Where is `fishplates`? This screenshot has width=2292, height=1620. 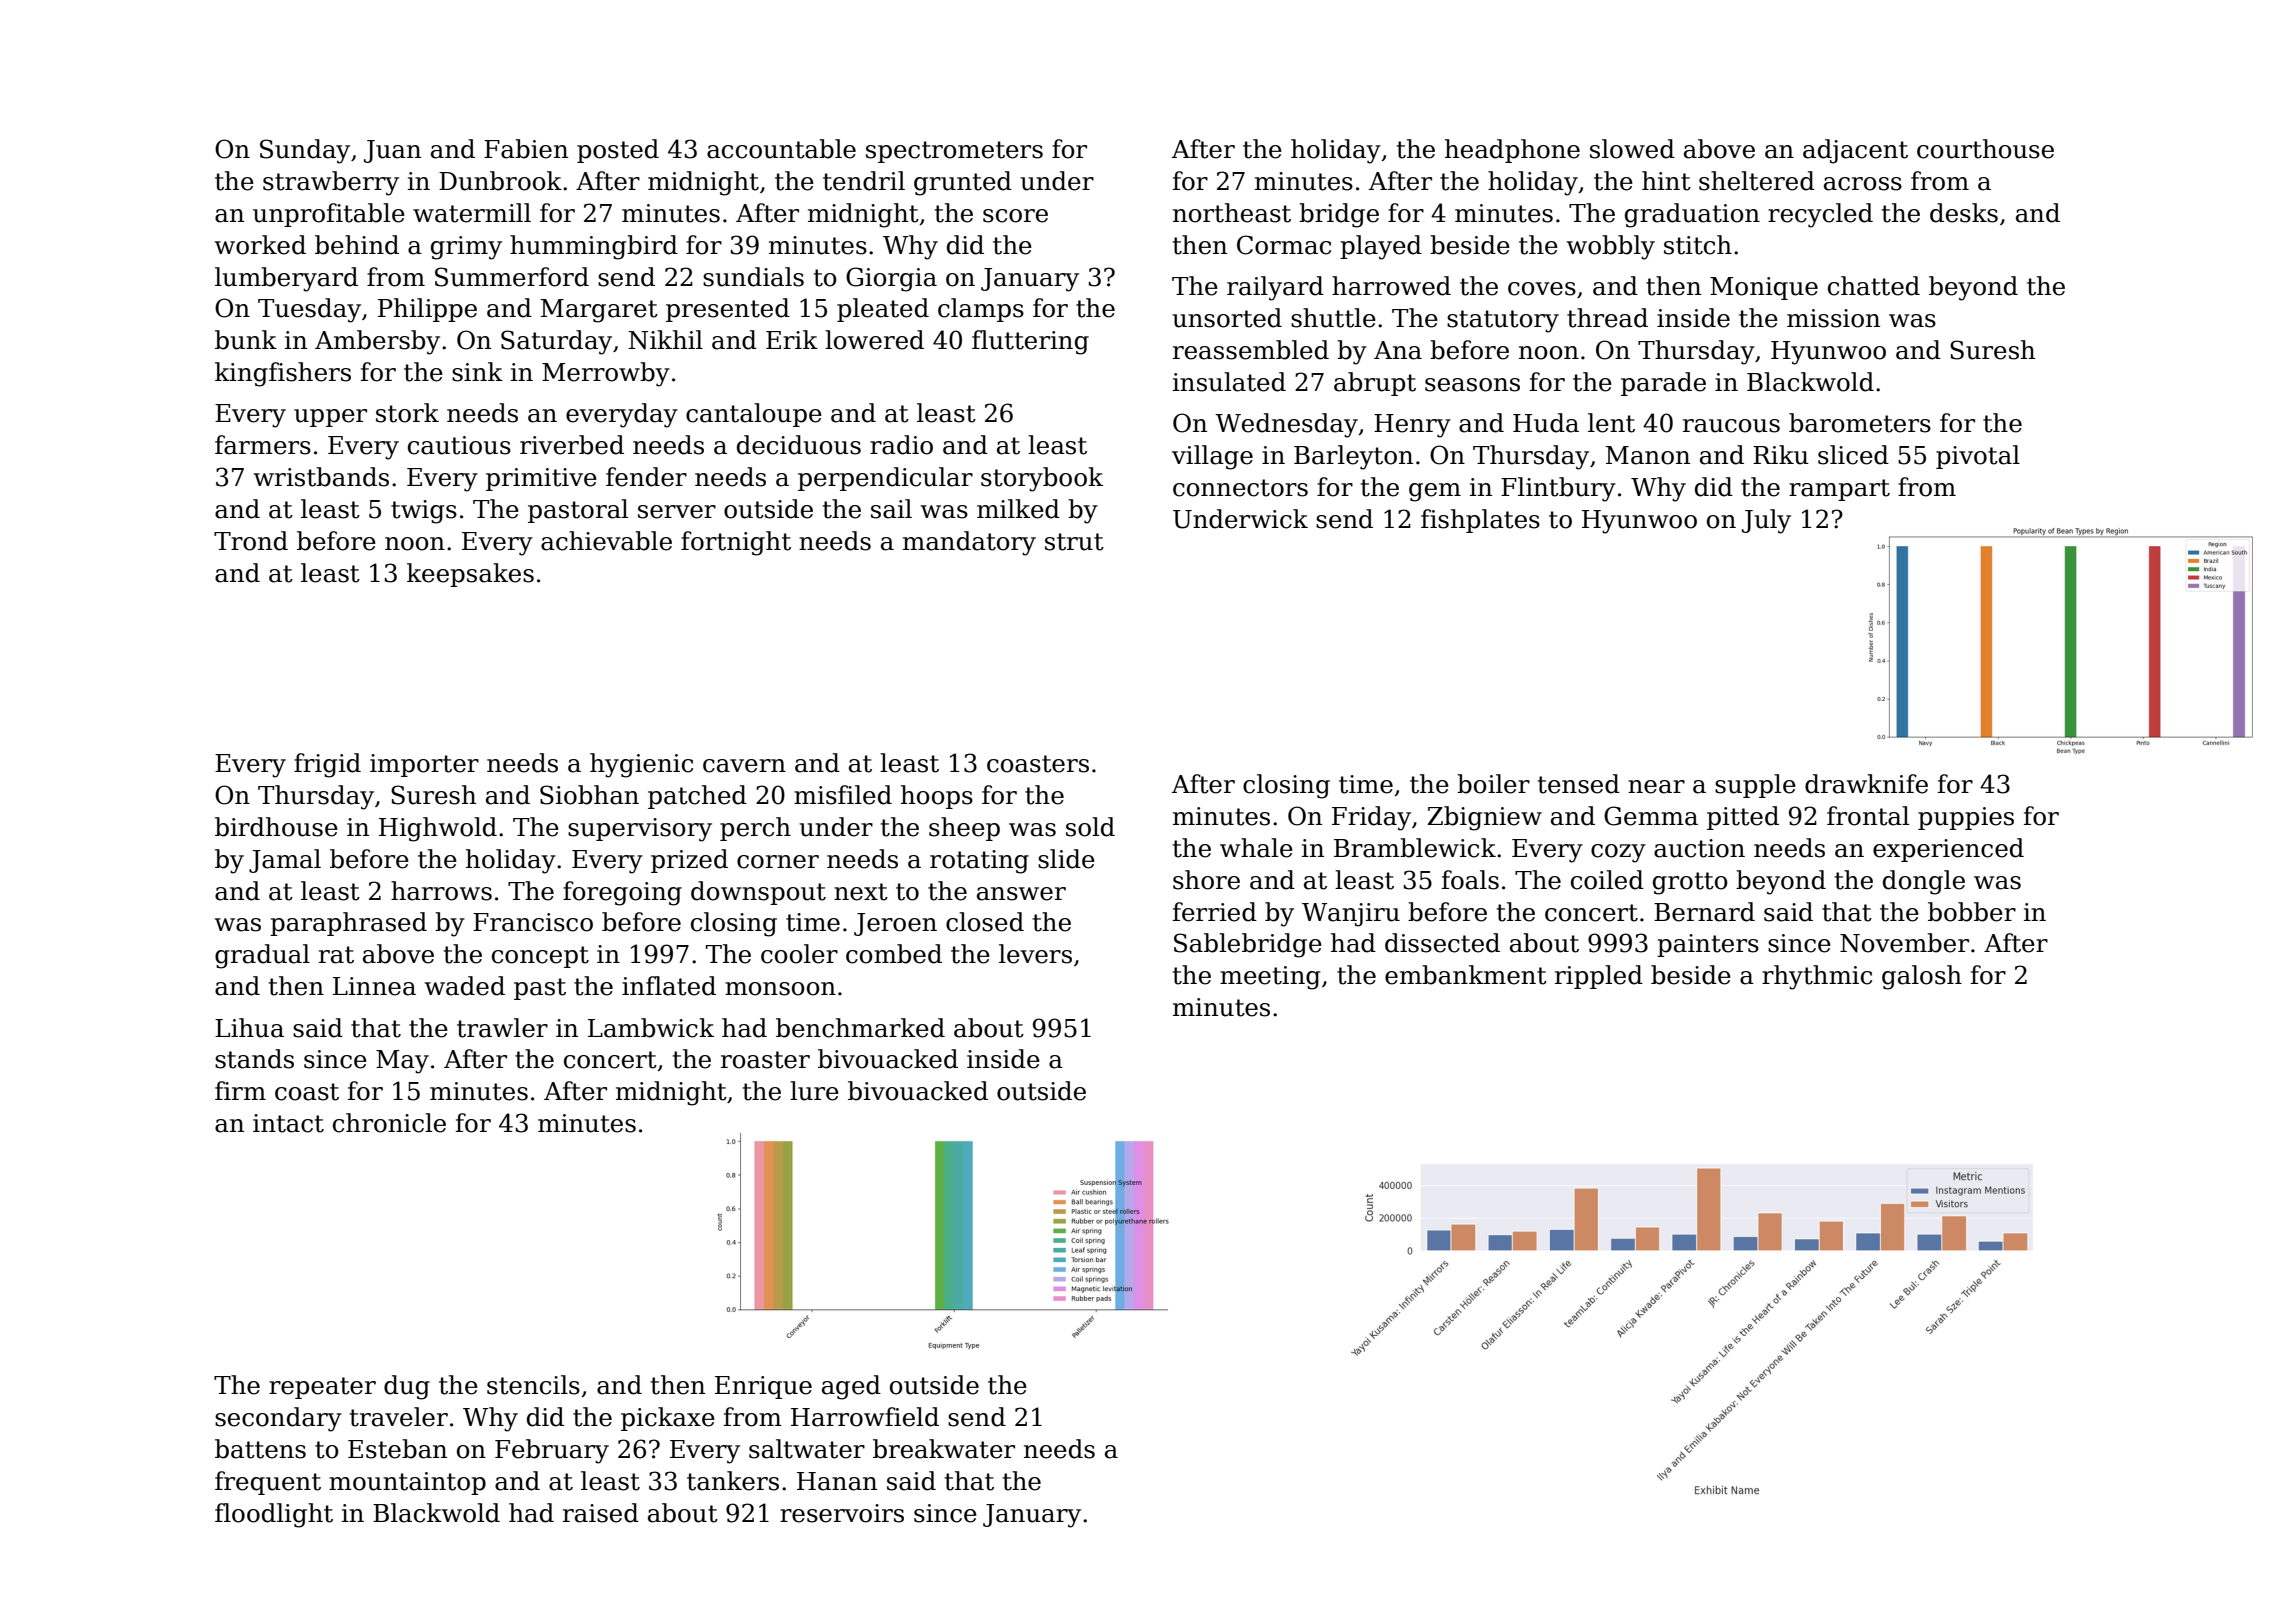
fishplates is located at coordinates (1480, 521).
